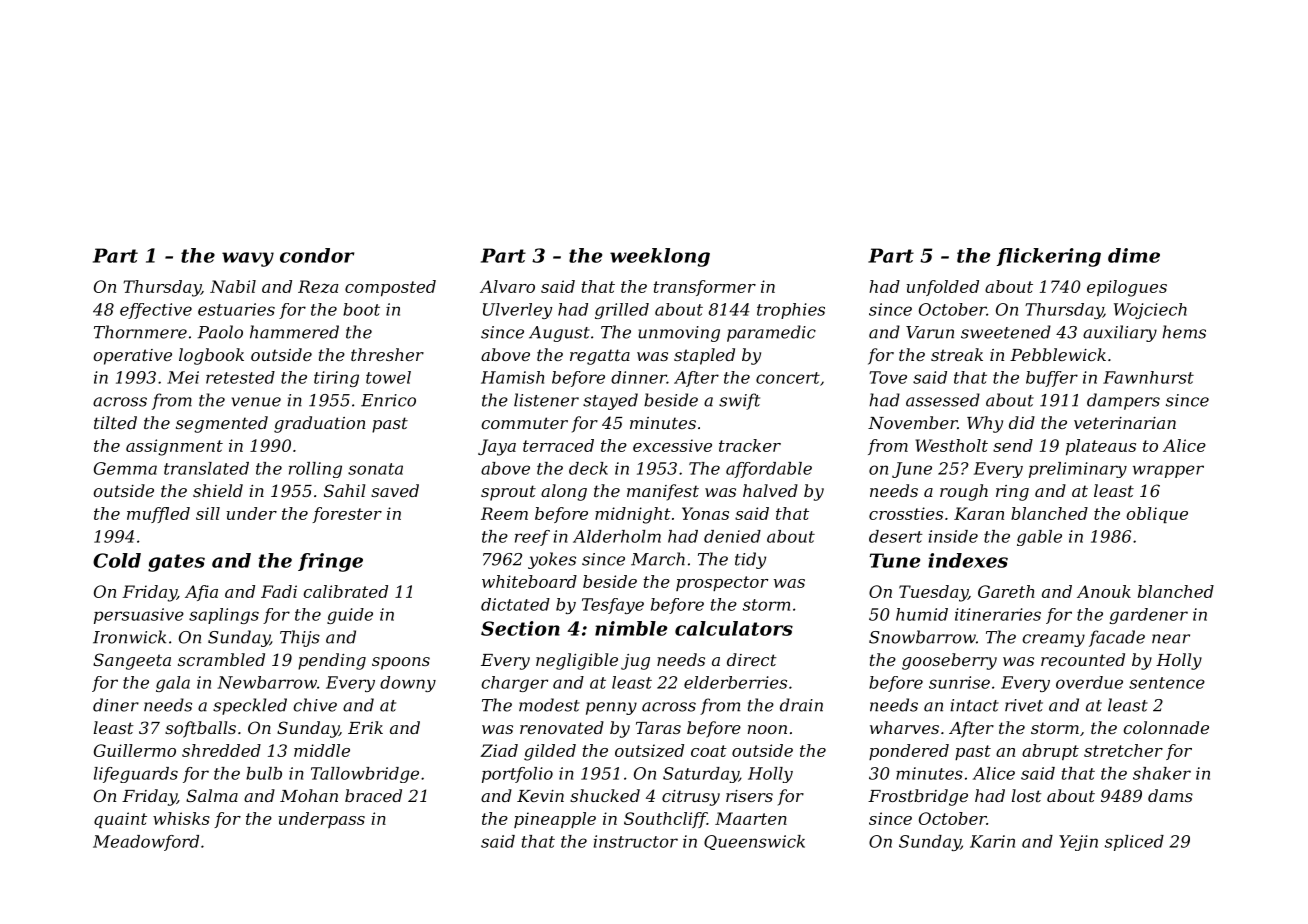  I want to click on dime, so click(1134, 255).
